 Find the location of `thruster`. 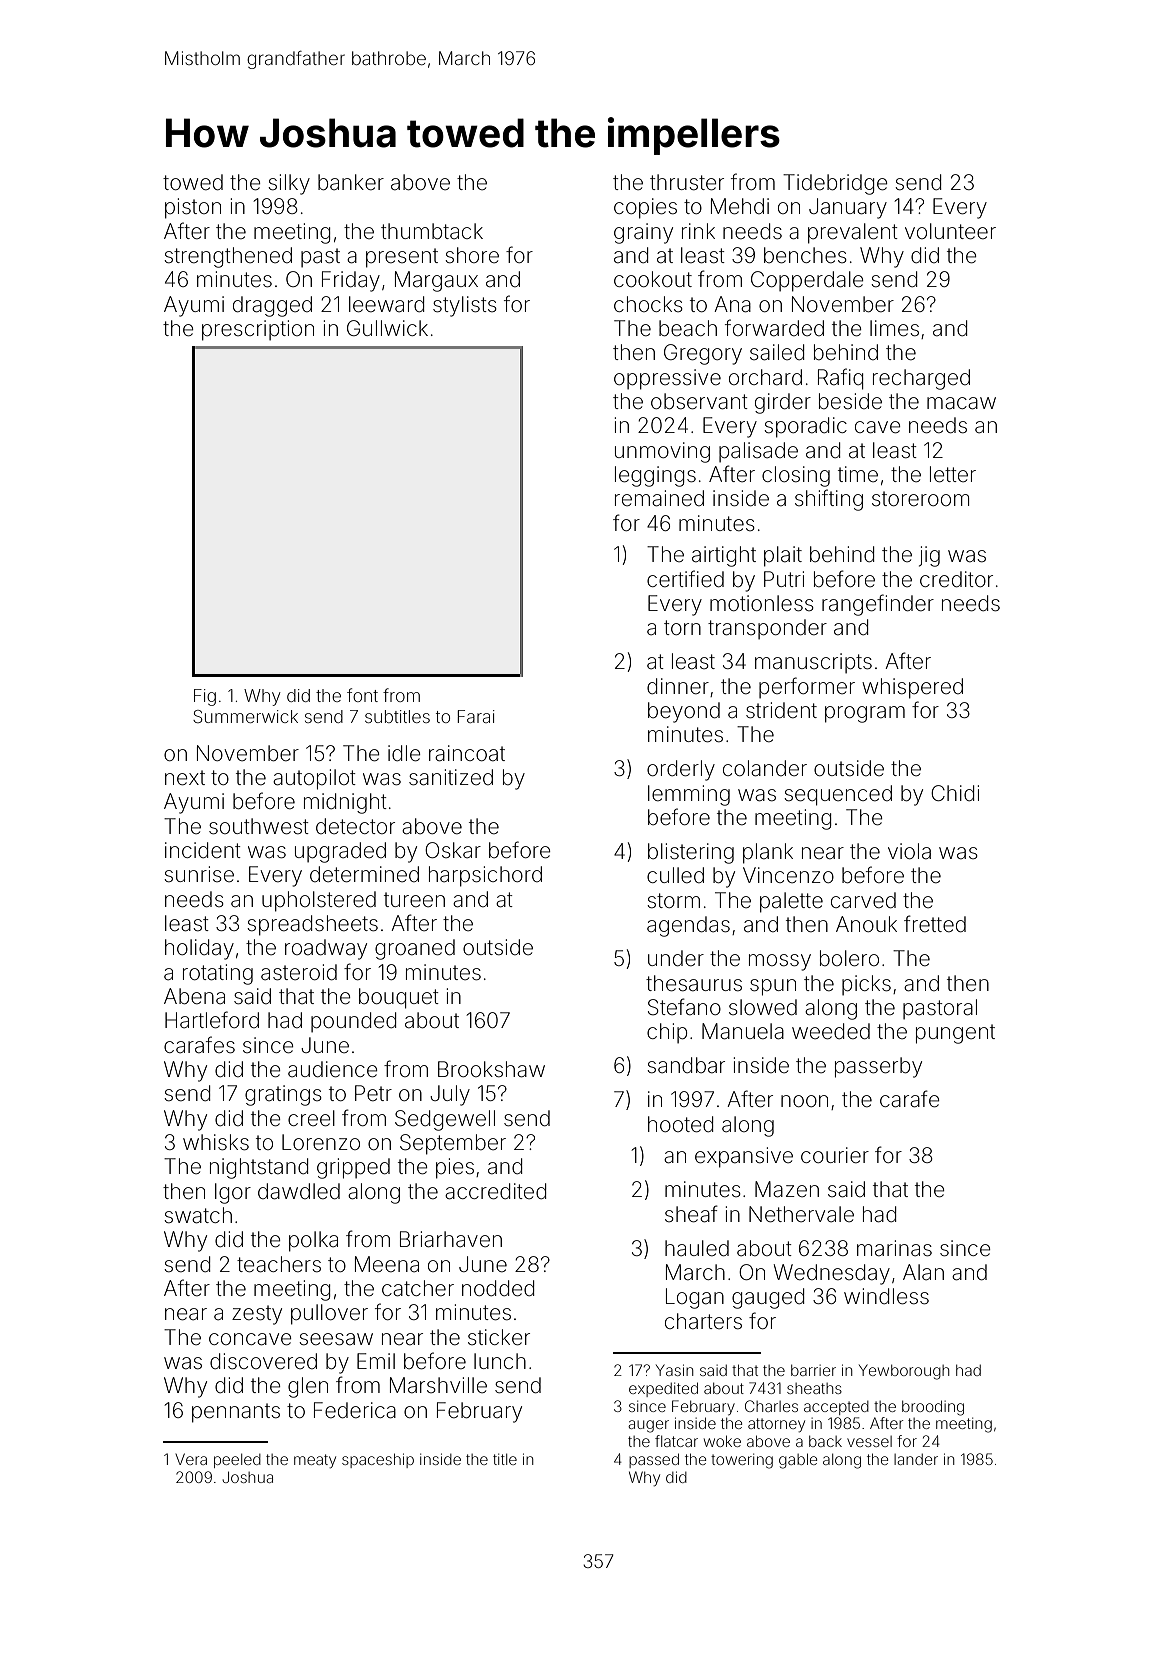

thruster is located at coordinates (687, 182).
